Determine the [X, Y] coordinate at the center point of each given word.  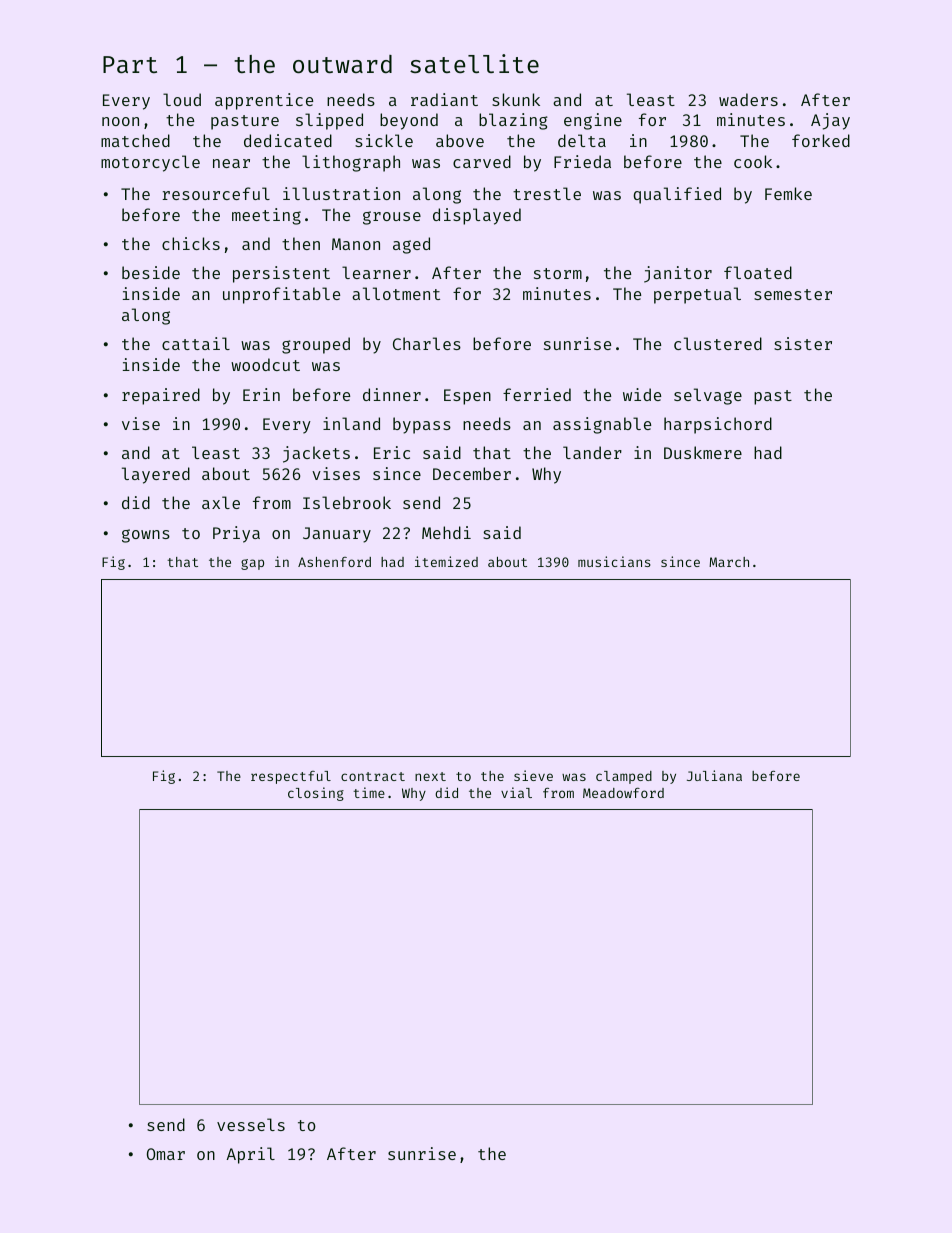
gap [252, 564]
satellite [474, 63]
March [729, 562]
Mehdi [446, 532]
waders [748, 99]
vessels [251, 1124]
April [251, 1155]
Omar [166, 1154]
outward [342, 64]
